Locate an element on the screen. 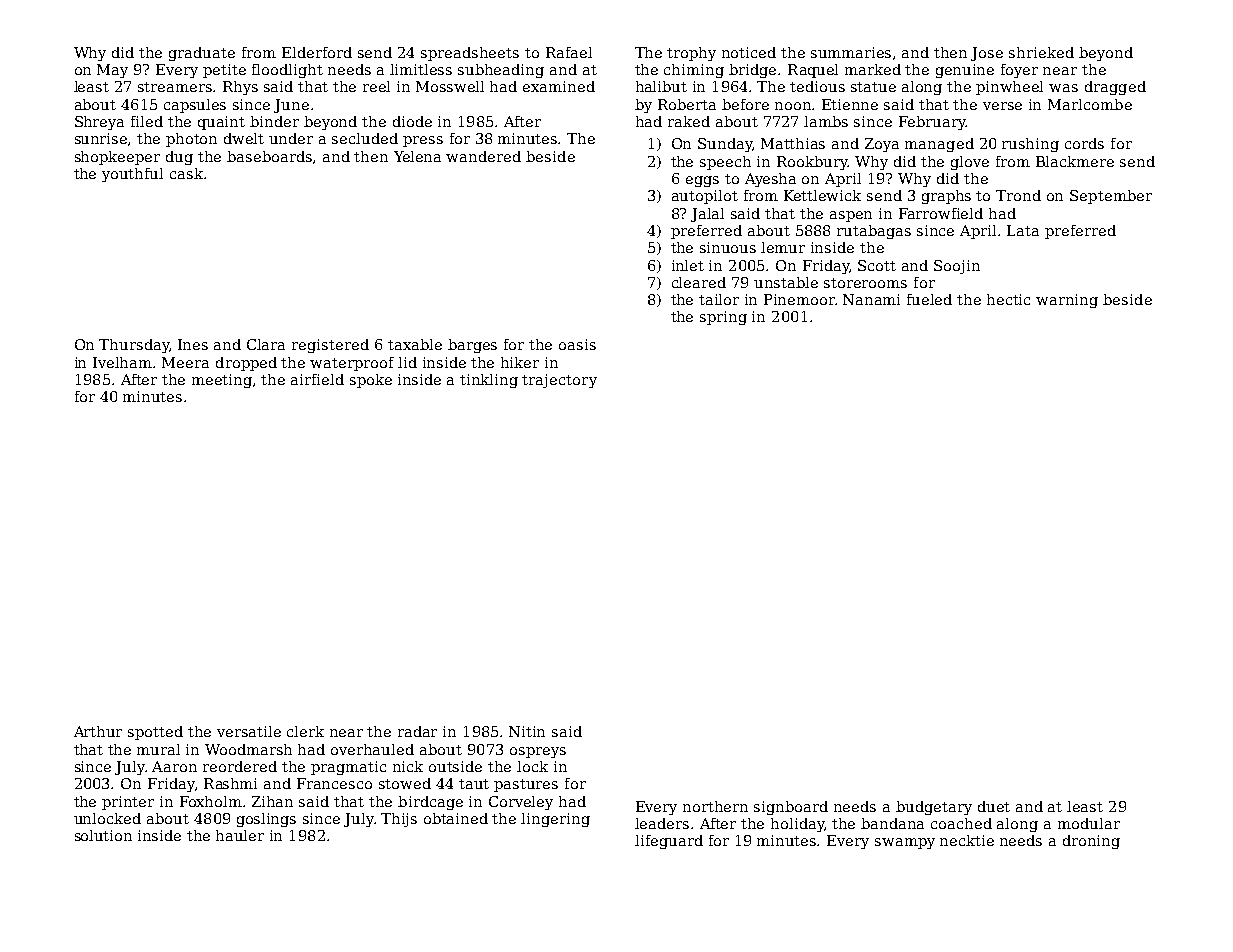 This screenshot has height=952, width=1233. graduate is located at coordinates (202, 54).
